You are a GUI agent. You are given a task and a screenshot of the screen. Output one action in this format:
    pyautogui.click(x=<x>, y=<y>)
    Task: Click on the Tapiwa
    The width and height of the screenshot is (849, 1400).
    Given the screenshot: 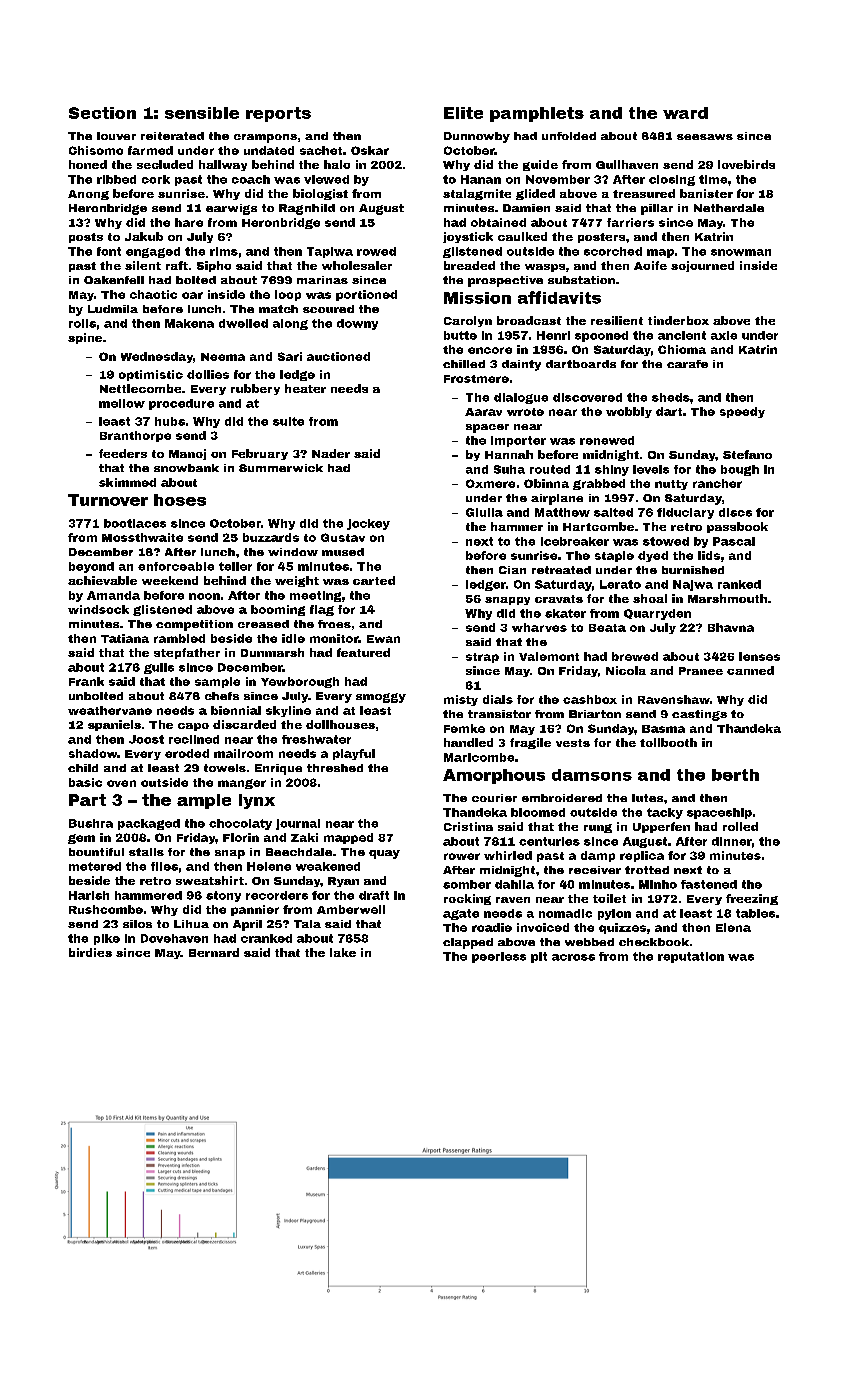 What is the action you would take?
    pyautogui.click(x=330, y=252)
